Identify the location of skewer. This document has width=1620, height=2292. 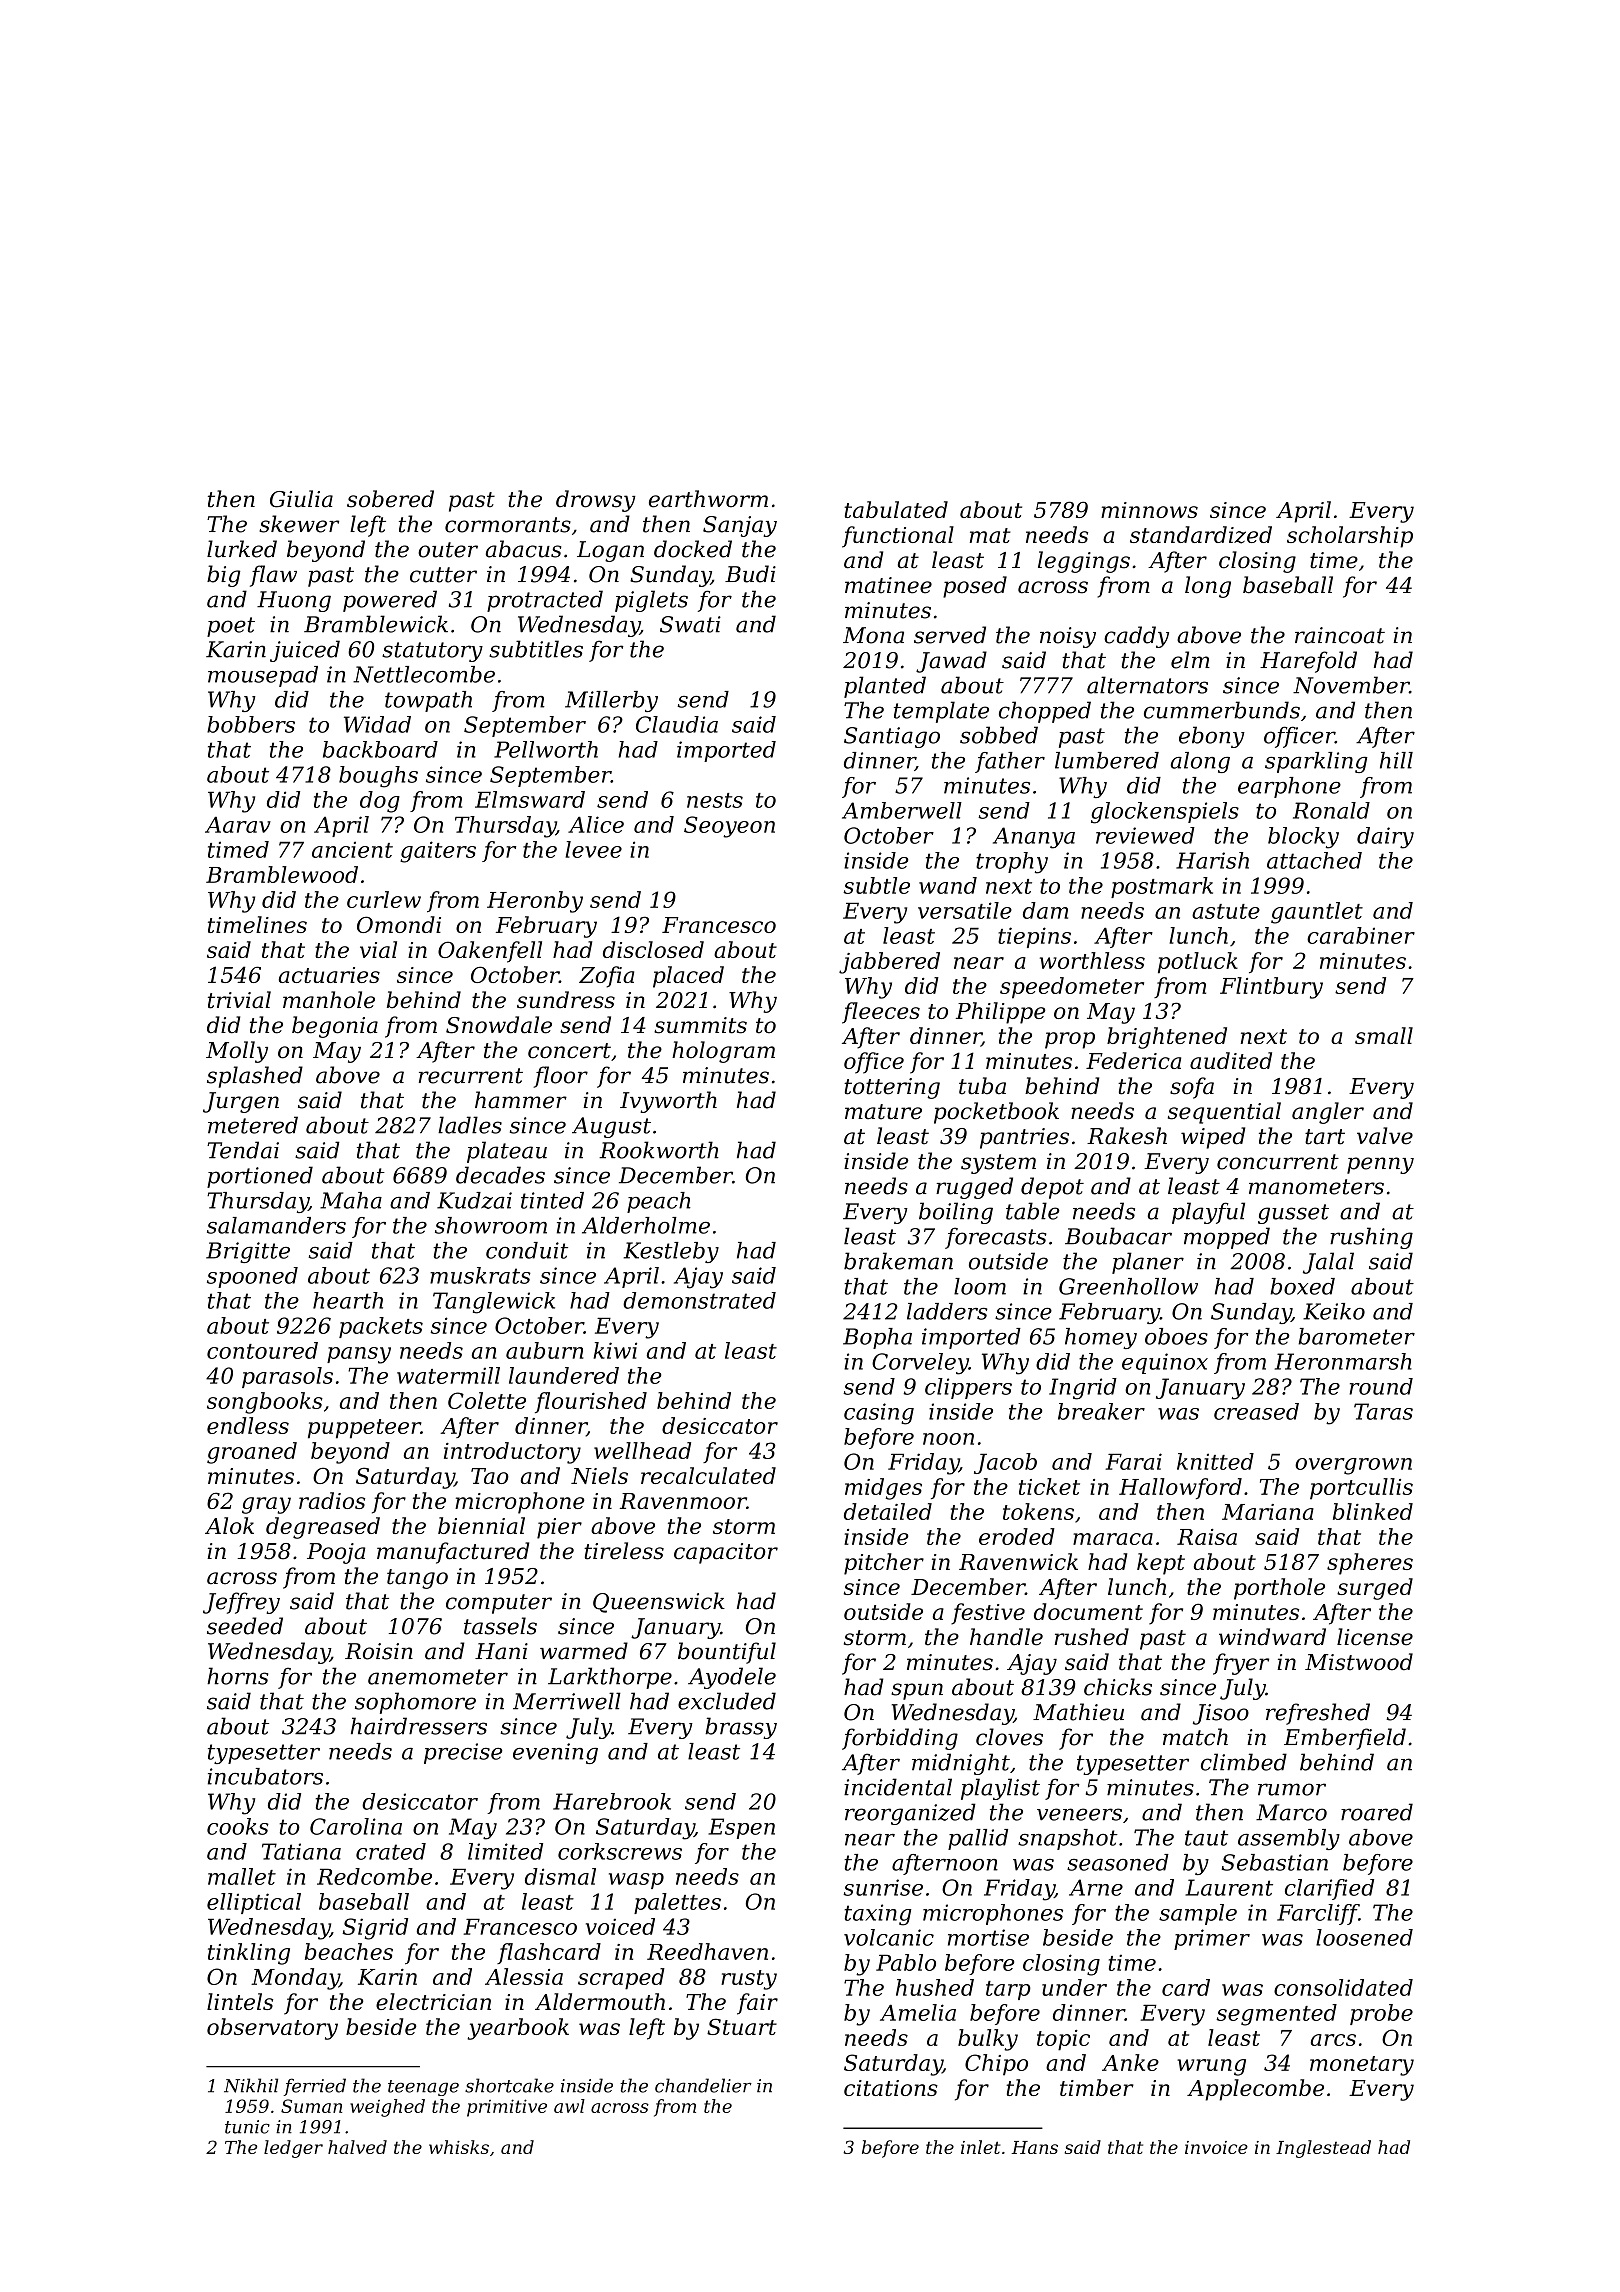
(299, 524).
